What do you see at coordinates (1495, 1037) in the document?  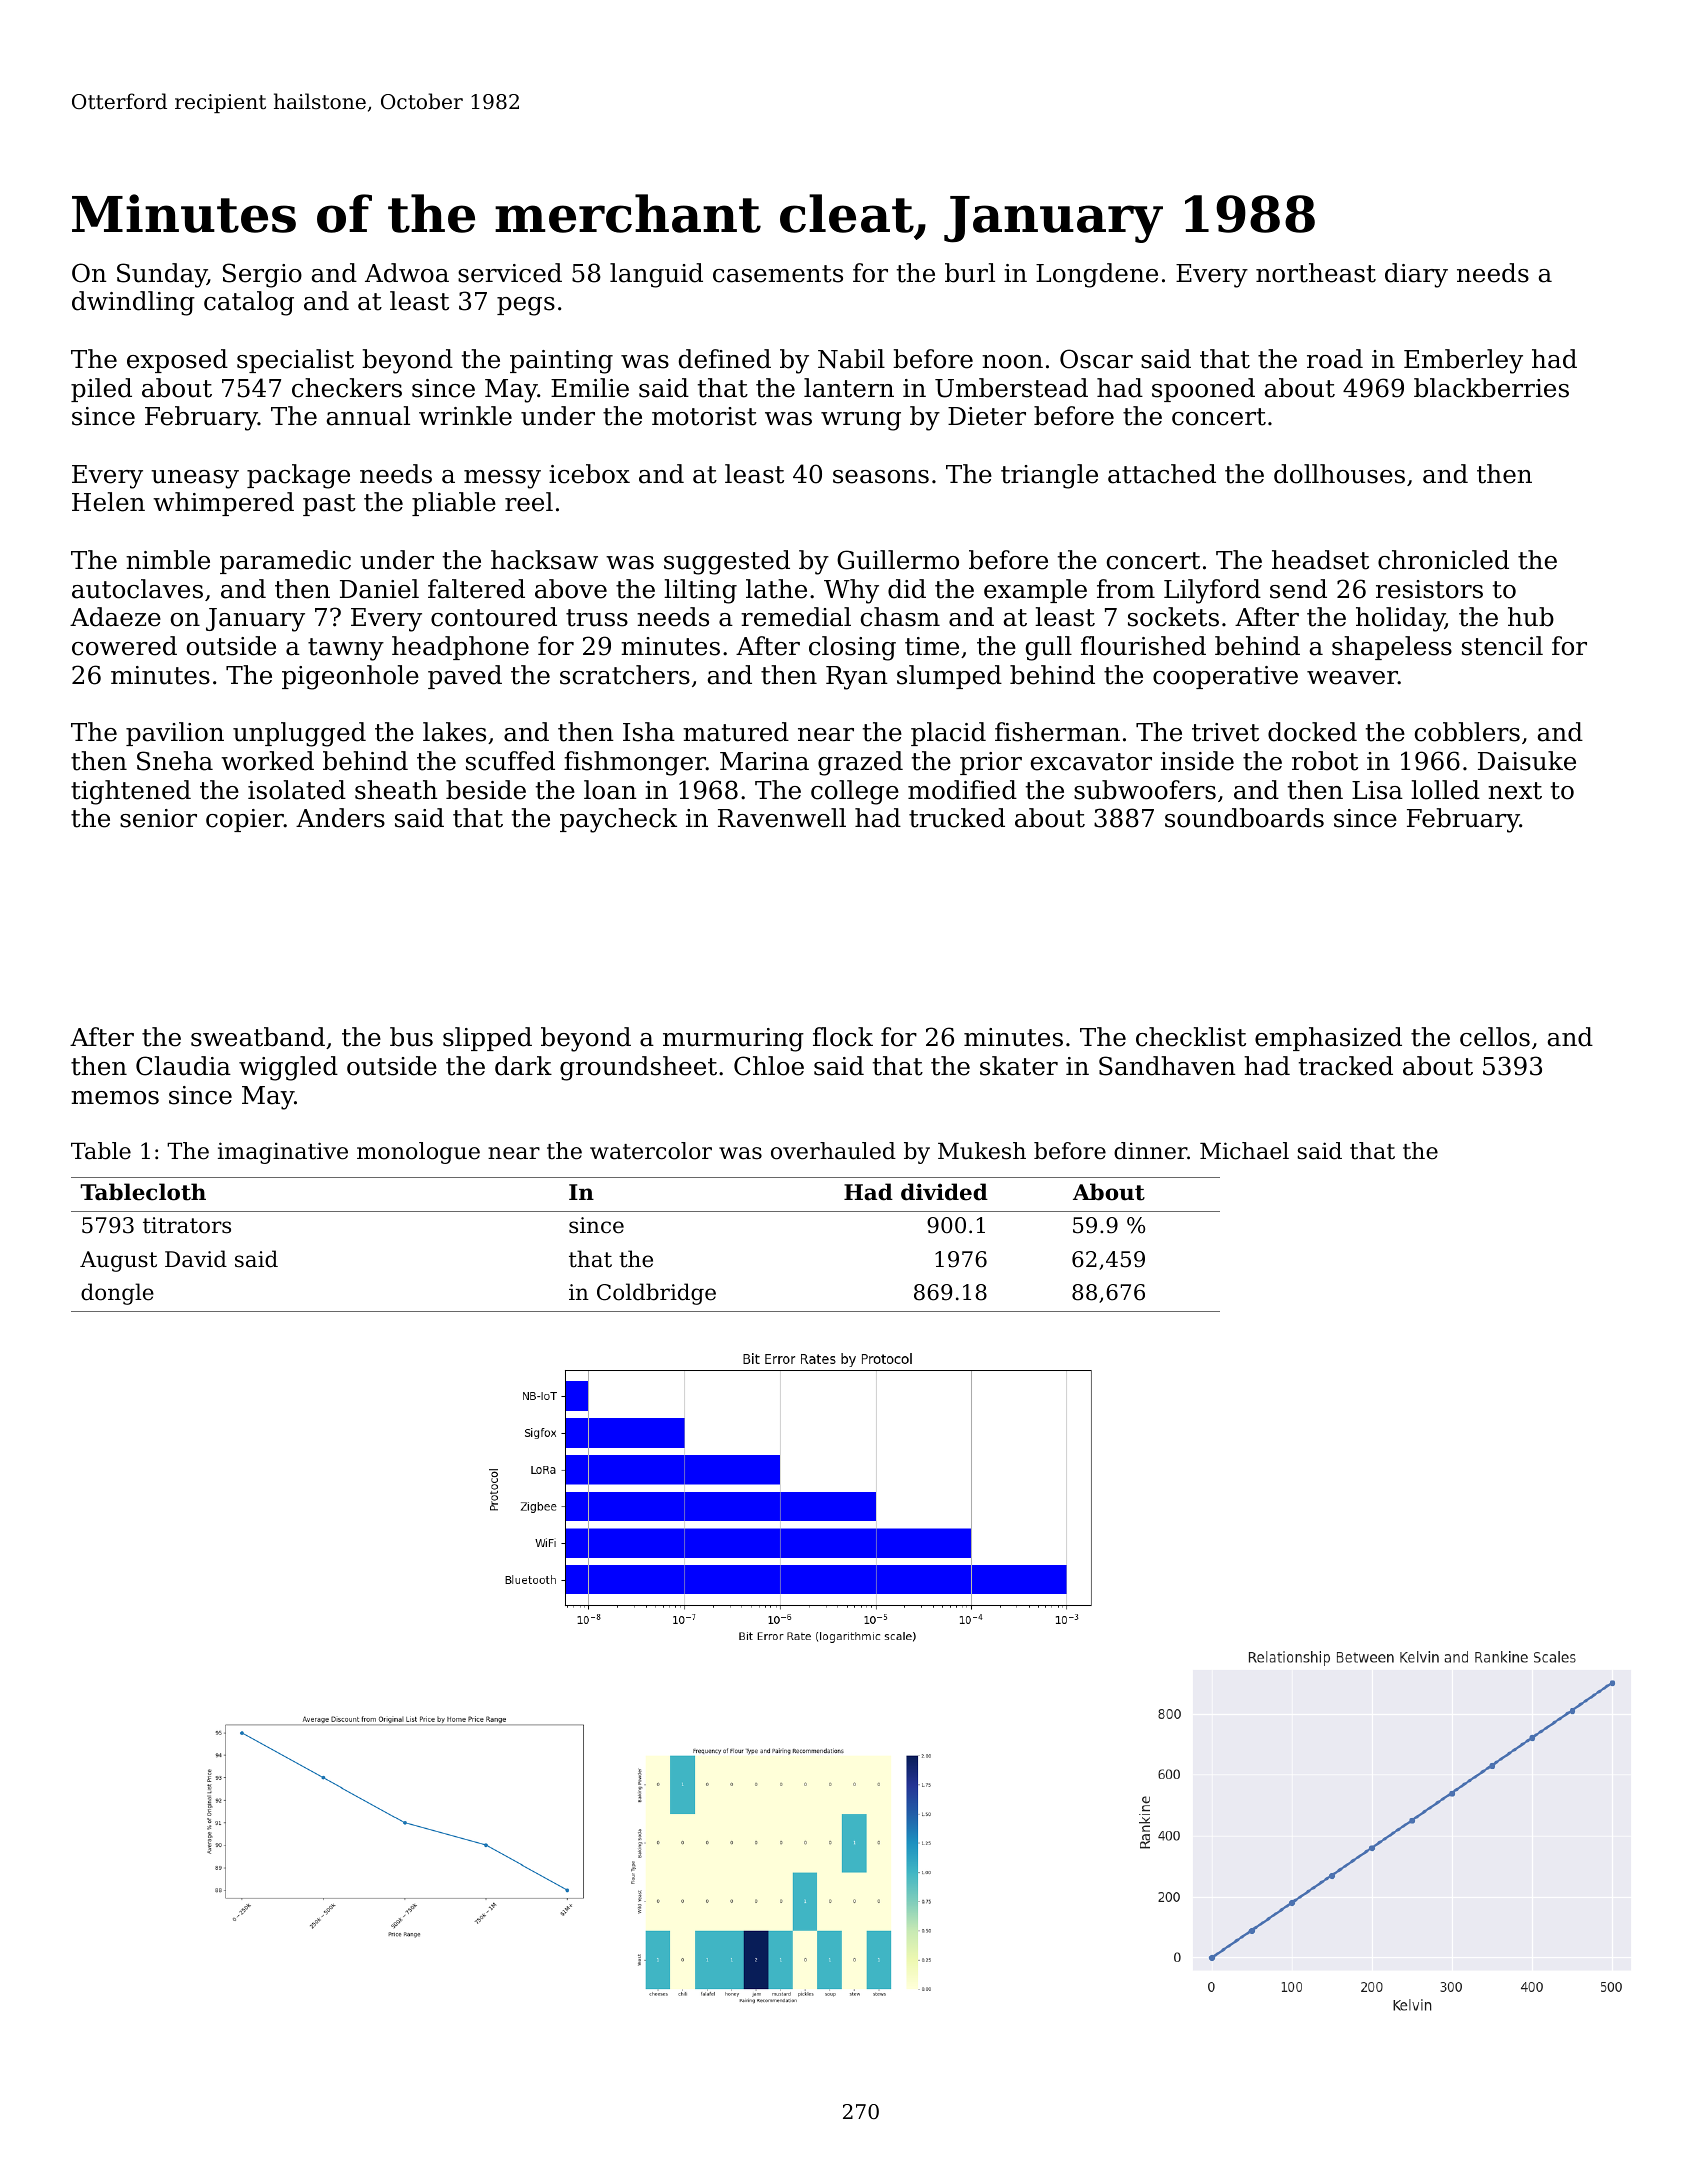 I see `cellos` at bounding box center [1495, 1037].
